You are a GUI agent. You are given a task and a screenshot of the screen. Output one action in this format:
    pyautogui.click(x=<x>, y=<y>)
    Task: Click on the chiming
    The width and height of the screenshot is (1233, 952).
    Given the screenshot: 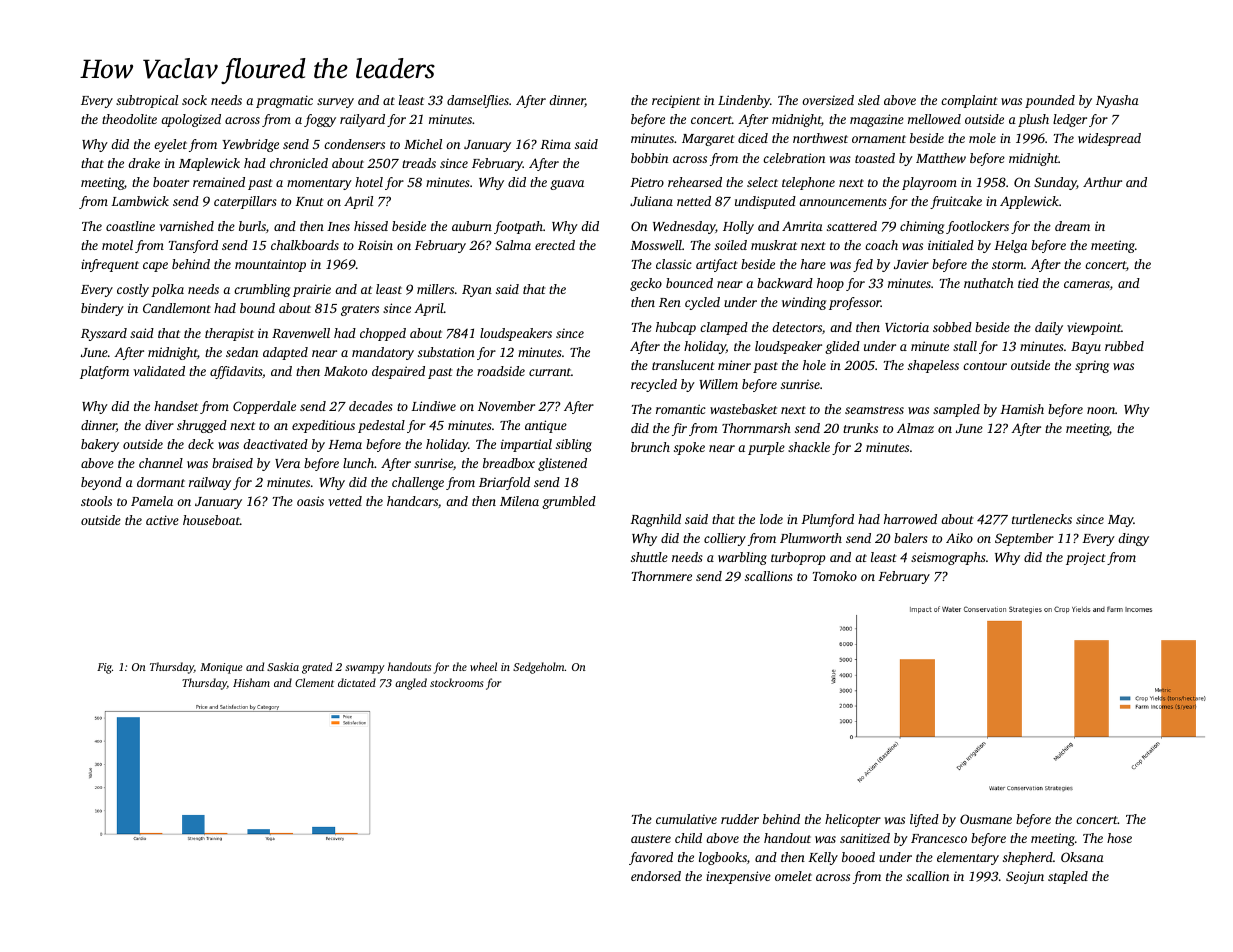 What is the action you would take?
    pyautogui.click(x=922, y=227)
